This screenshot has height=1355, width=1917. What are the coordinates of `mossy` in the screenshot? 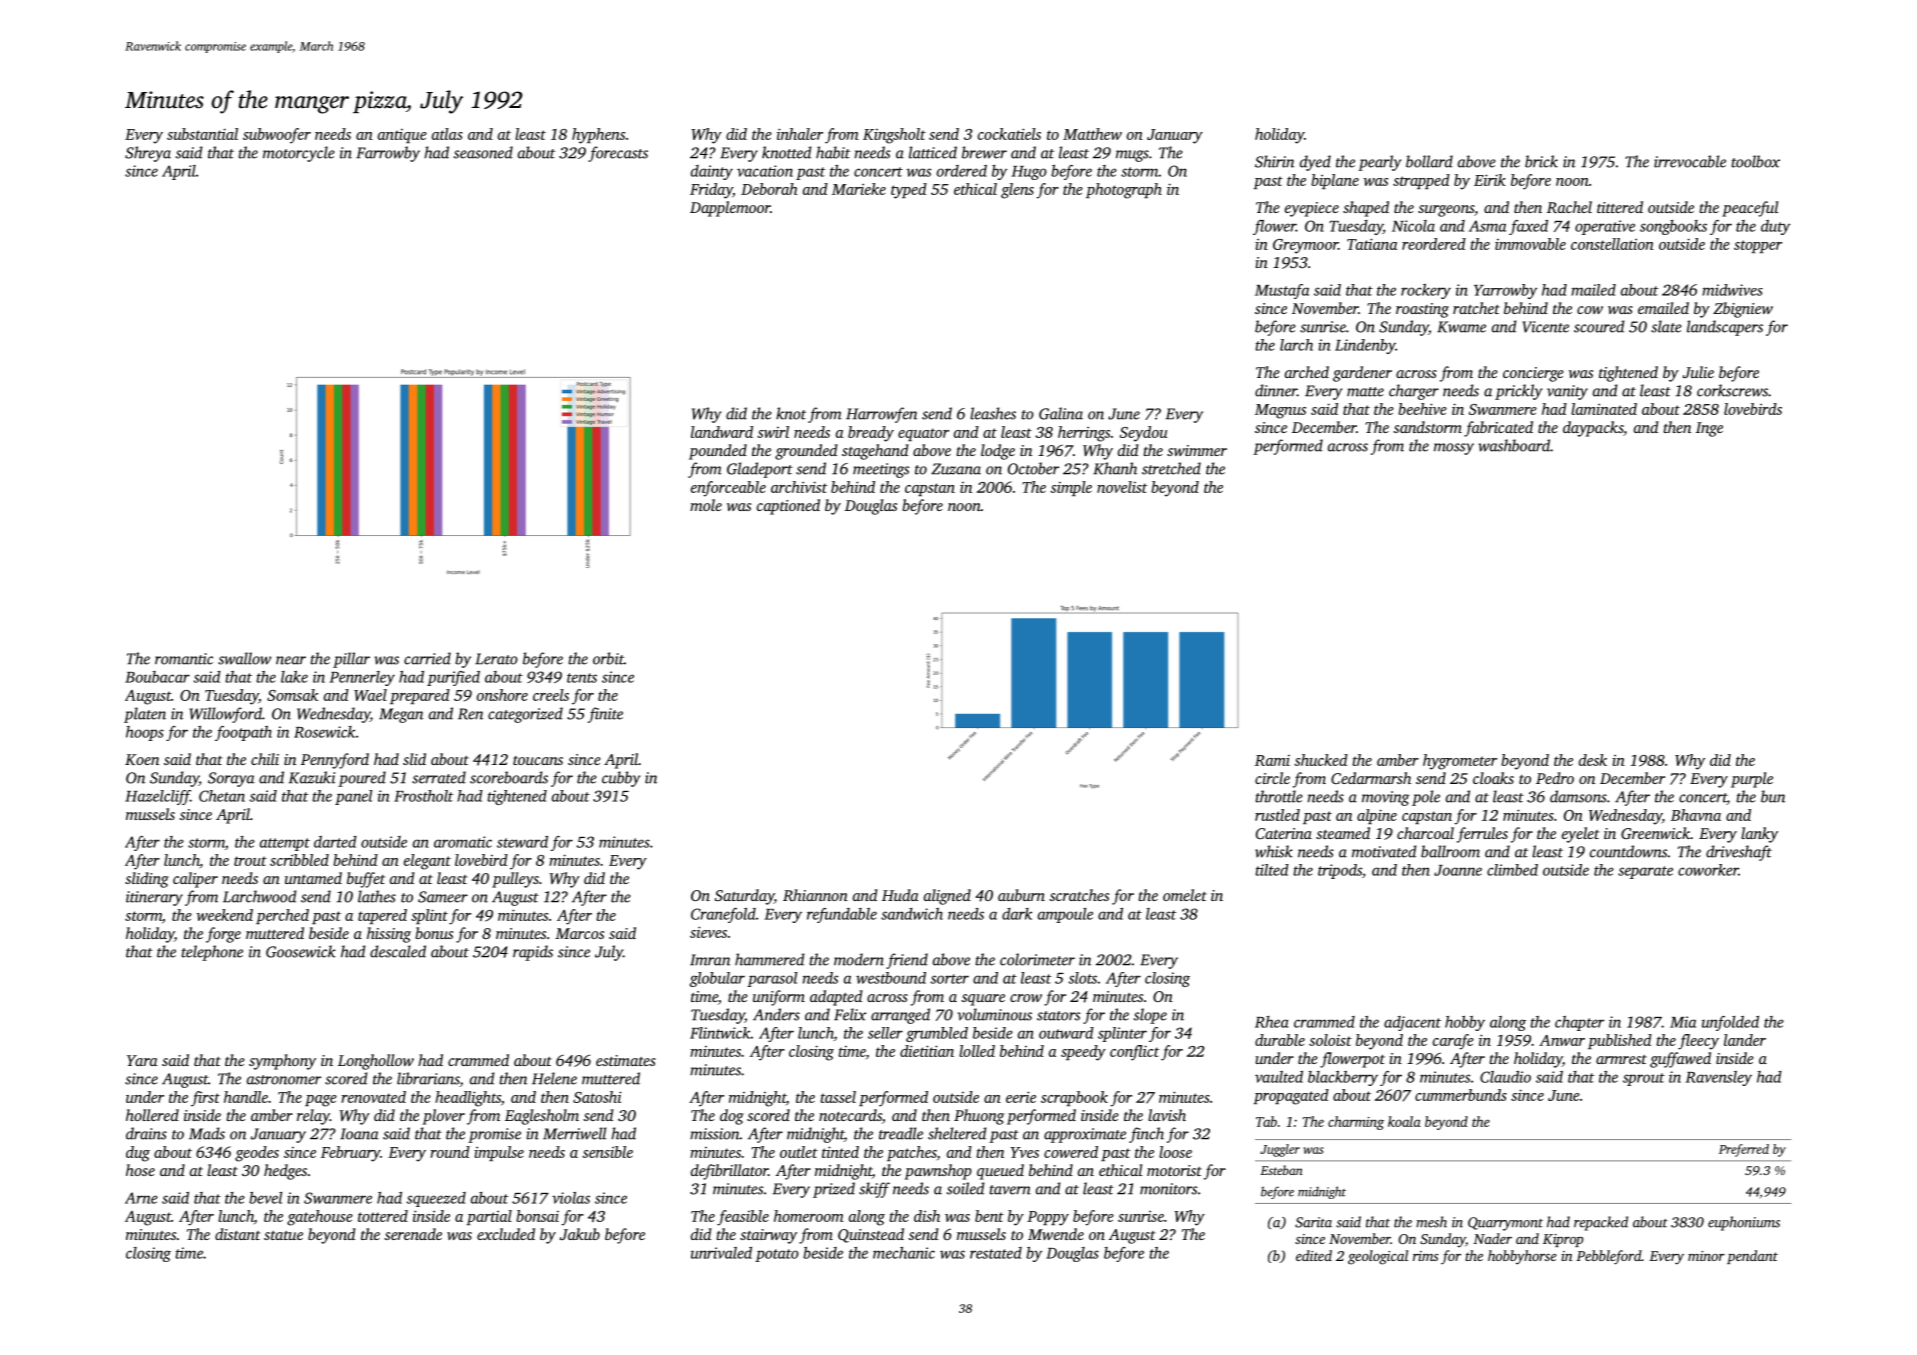 It's located at (1454, 449).
